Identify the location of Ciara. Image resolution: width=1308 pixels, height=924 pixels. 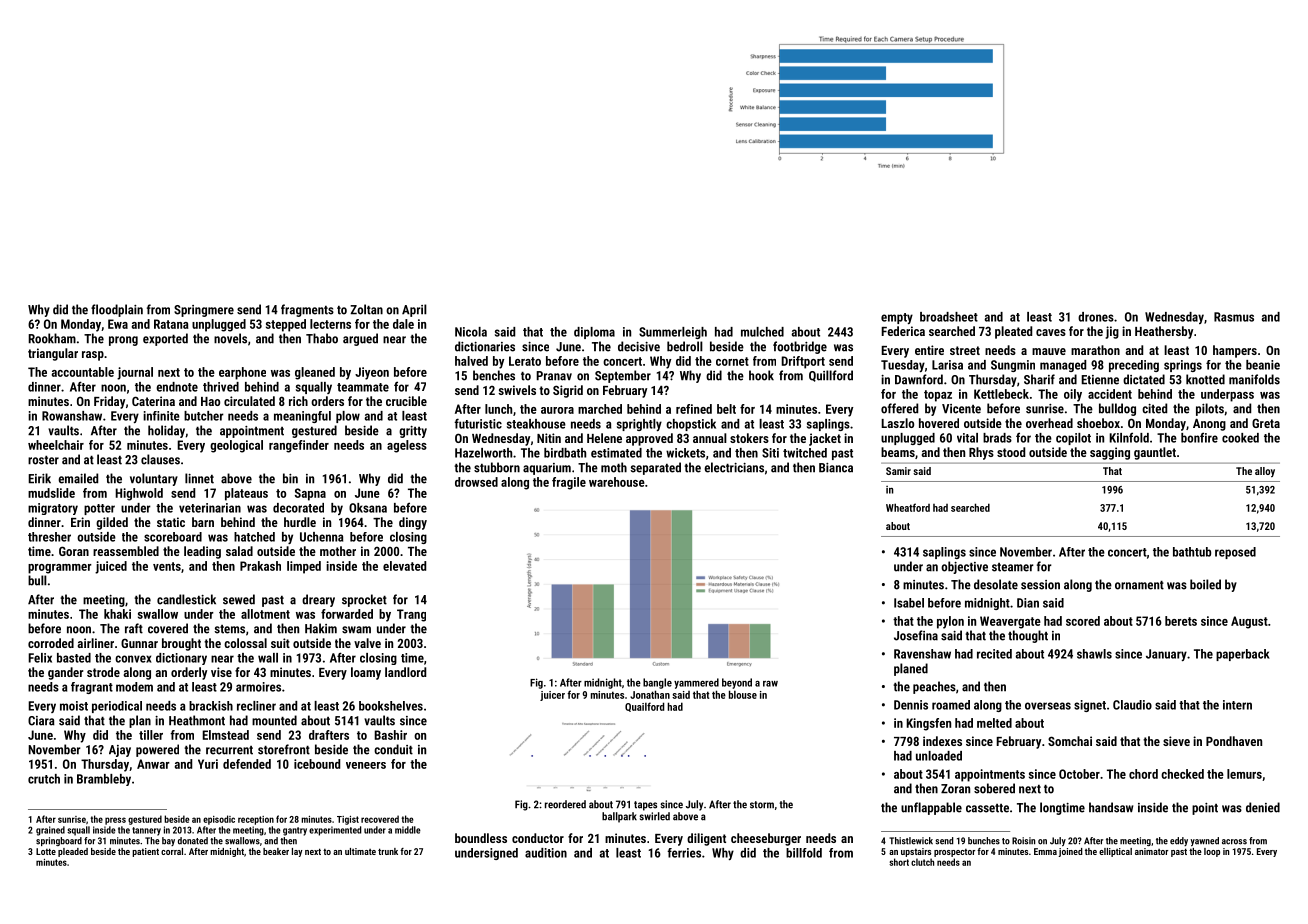
(41, 721).
